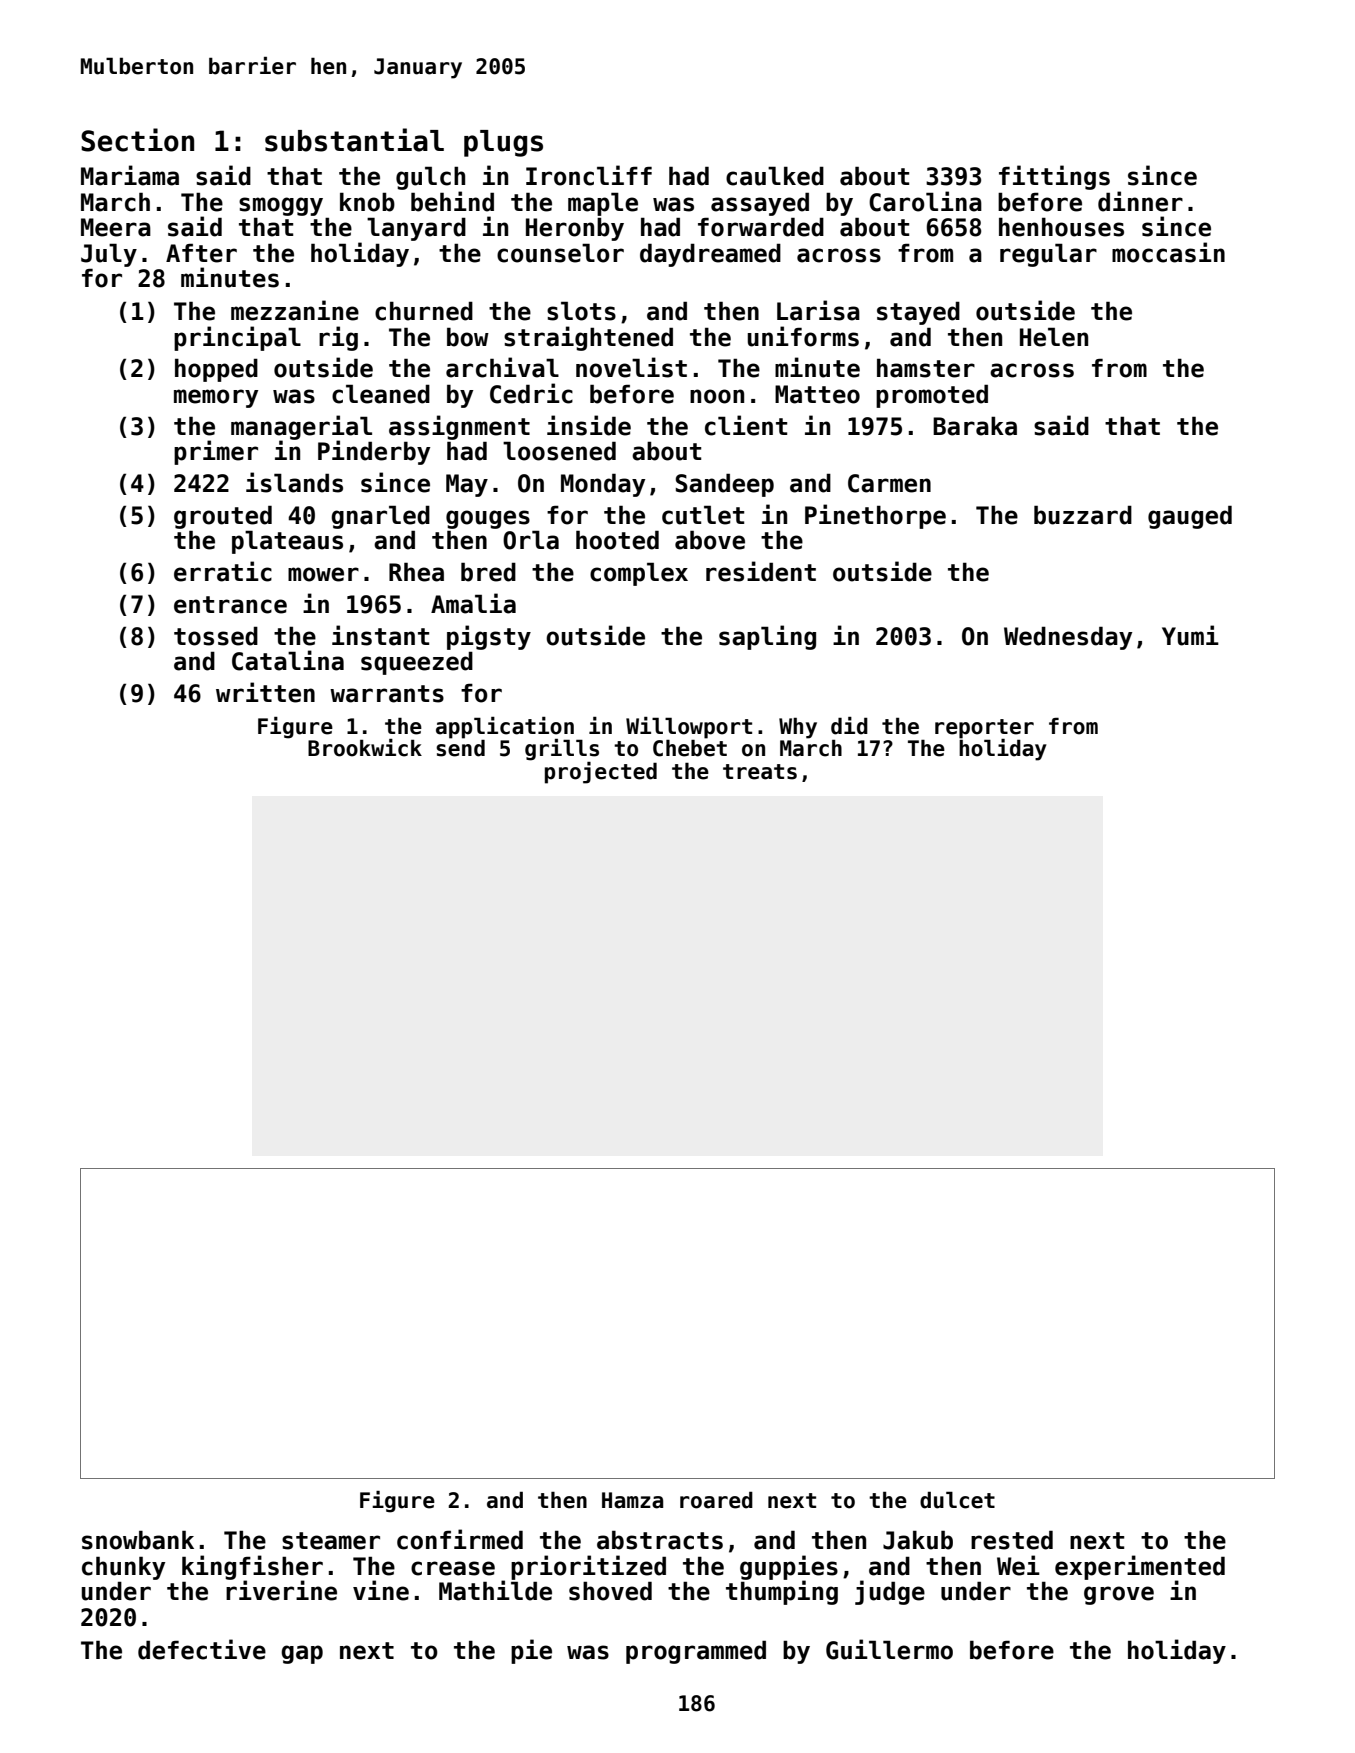 The width and height of the page is (1355, 1753). What do you see at coordinates (1048, 255) in the page?
I see `regular` at bounding box center [1048, 255].
